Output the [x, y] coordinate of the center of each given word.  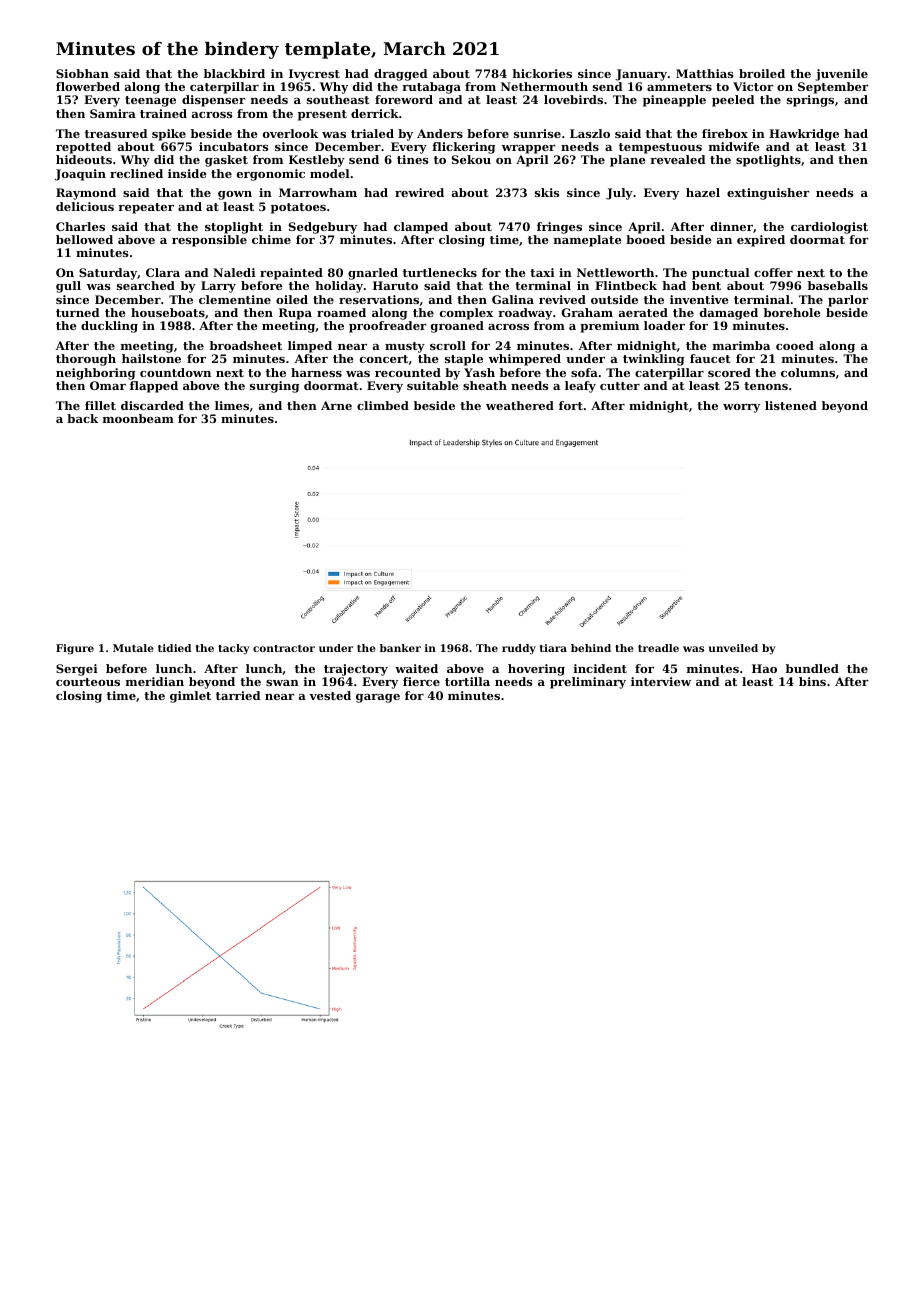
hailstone [151, 358]
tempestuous [660, 148]
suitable [433, 385]
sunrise [537, 133]
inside [187, 173]
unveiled [733, 648]
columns [808, 372]
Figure [75, 649]
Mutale [133, 648]
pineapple [674, 101]
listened [791, 405]
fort [571, 405]
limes [232, 405]
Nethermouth [544, 86]
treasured [116, 133]
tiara [553, 648]
